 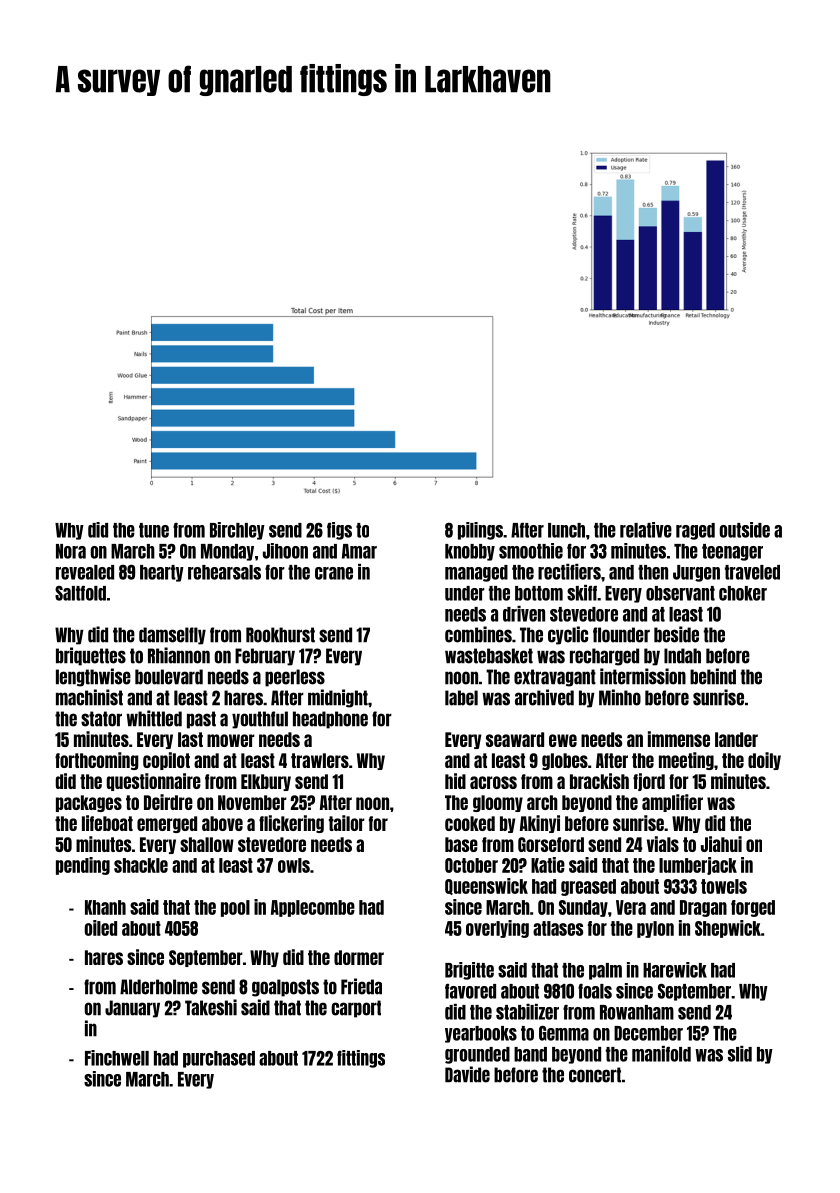 I want to click on cooked, so click(x=470, y=823).
